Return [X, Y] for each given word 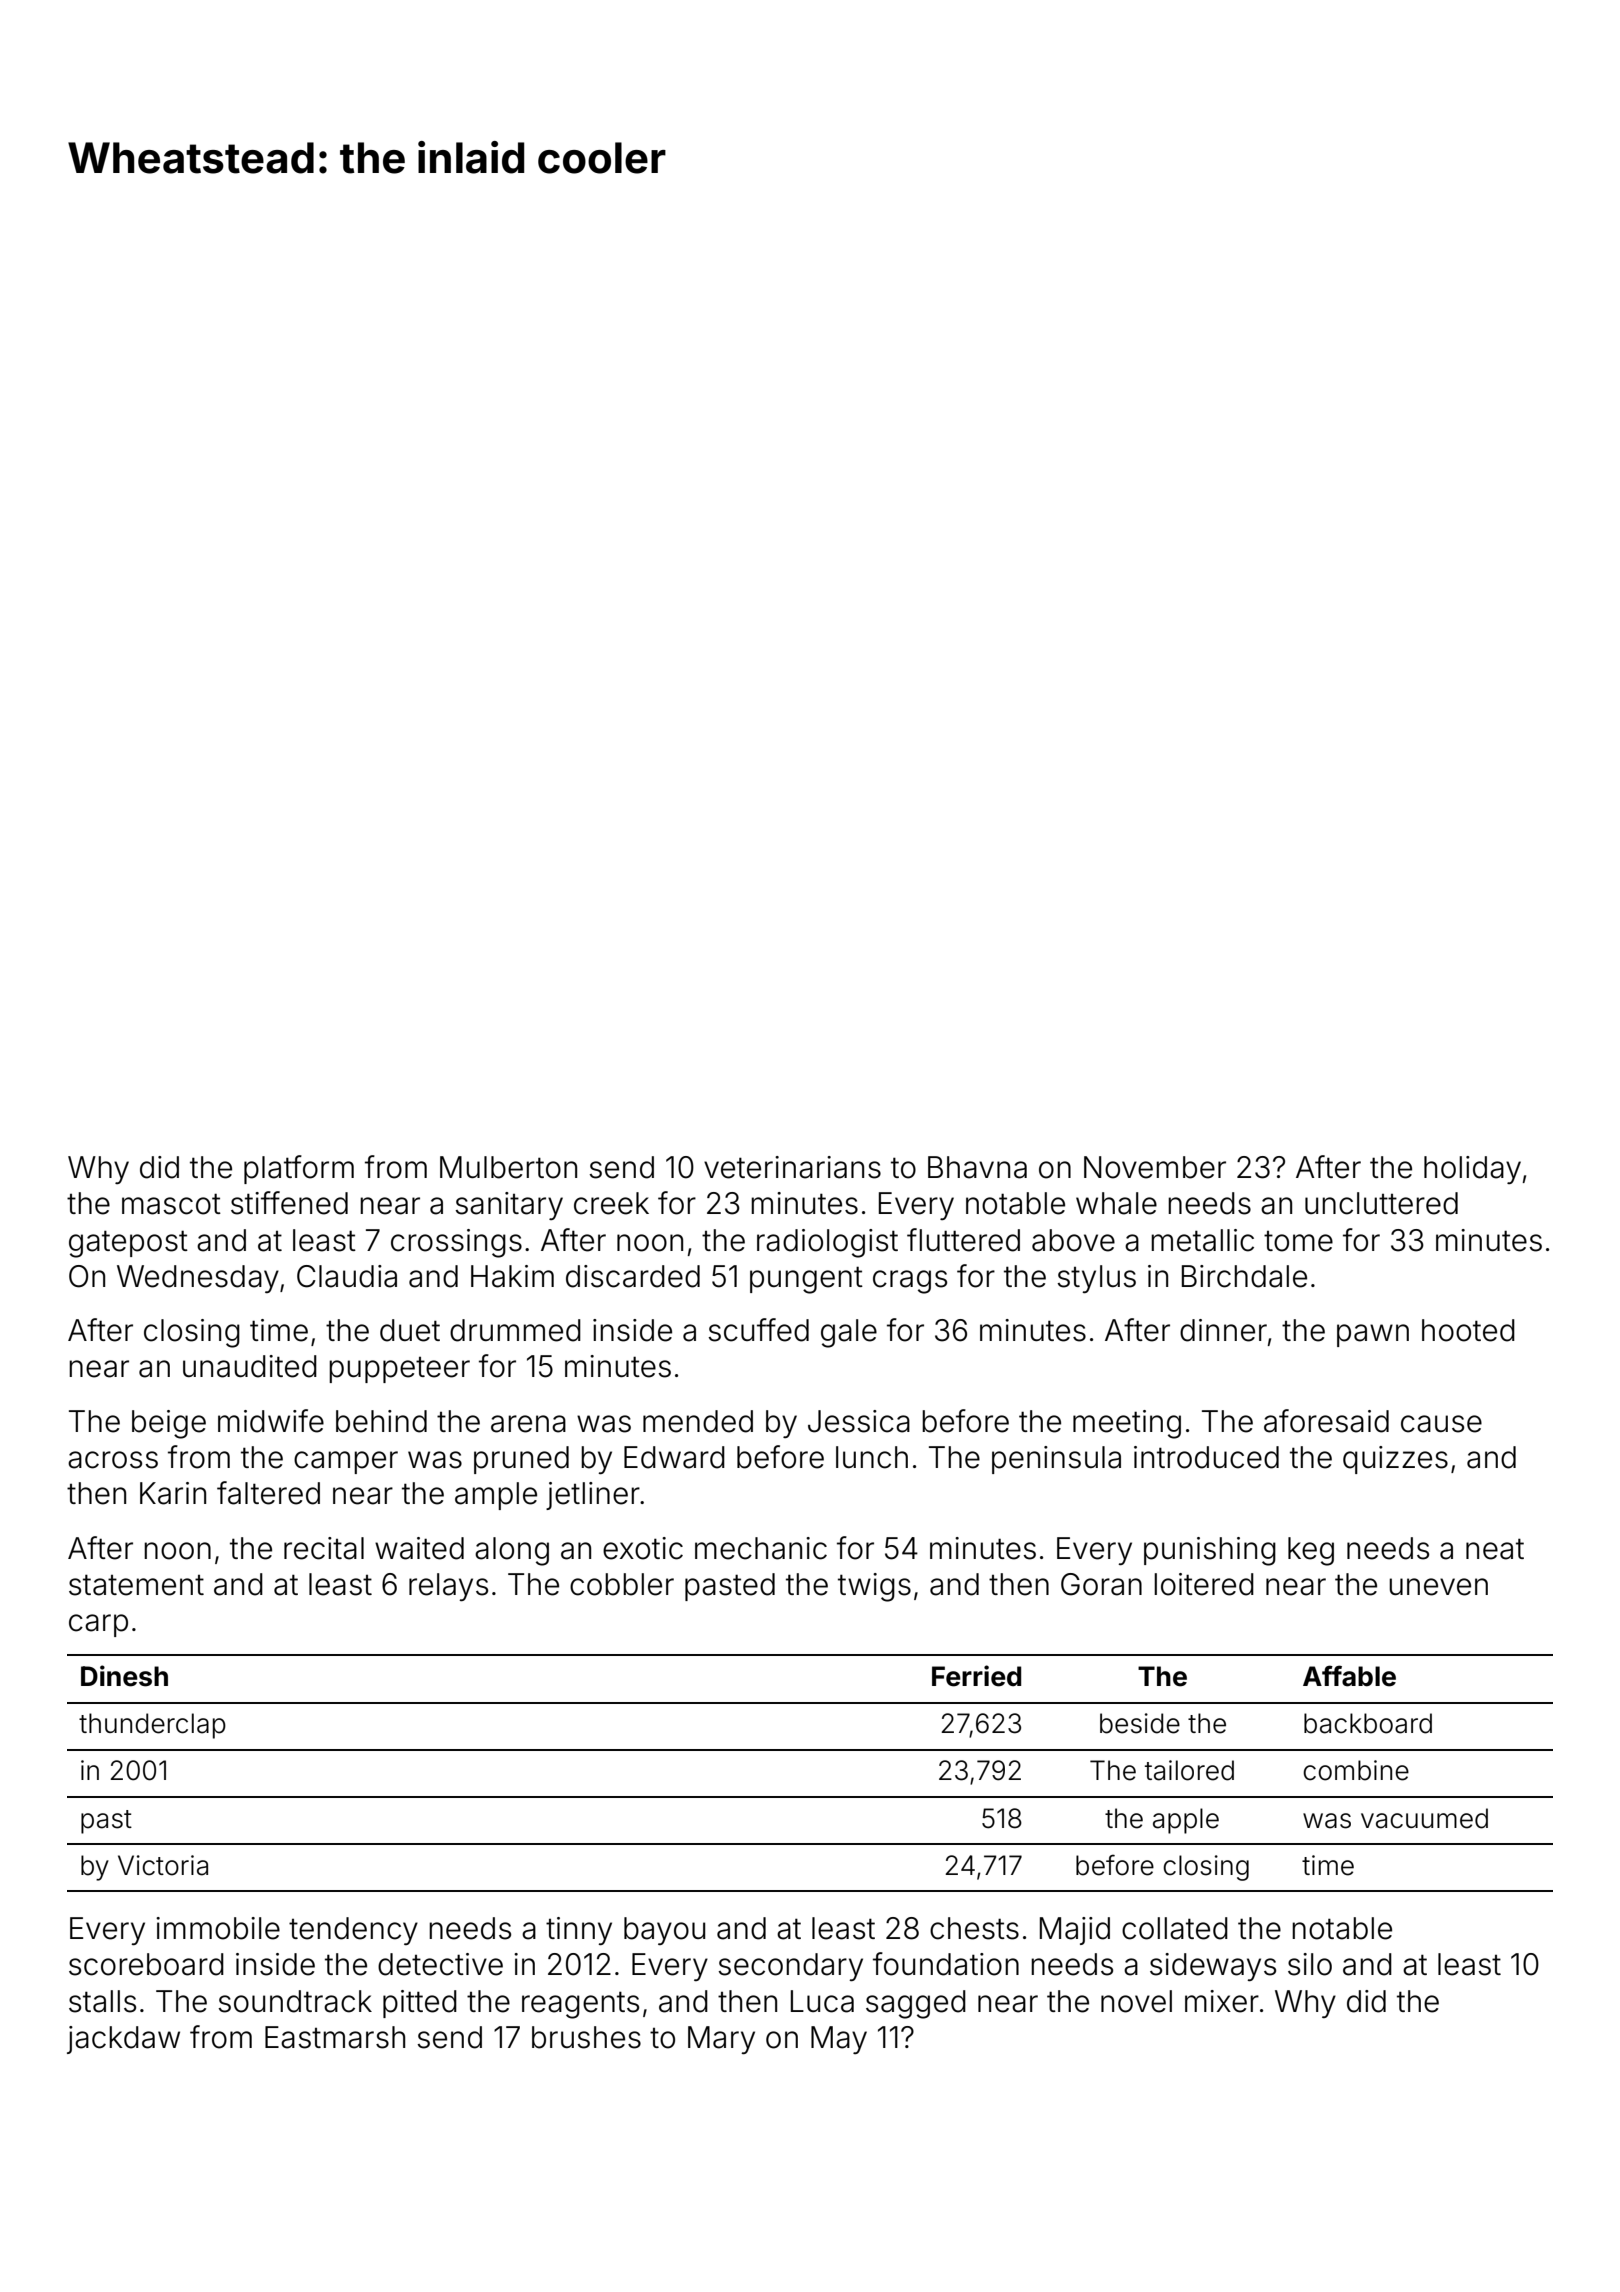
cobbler [622, 1584]
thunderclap [152, 1726]
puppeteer [399, 1370]
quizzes [1395, 1460]
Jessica [859, 1421]
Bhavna [977, 1167]
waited [419, 1548]
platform [299, 1169]
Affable [1349, 1676]
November [1155, 1167]
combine [1356, 1770]
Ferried [976, 1676]
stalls [102, 2001]
